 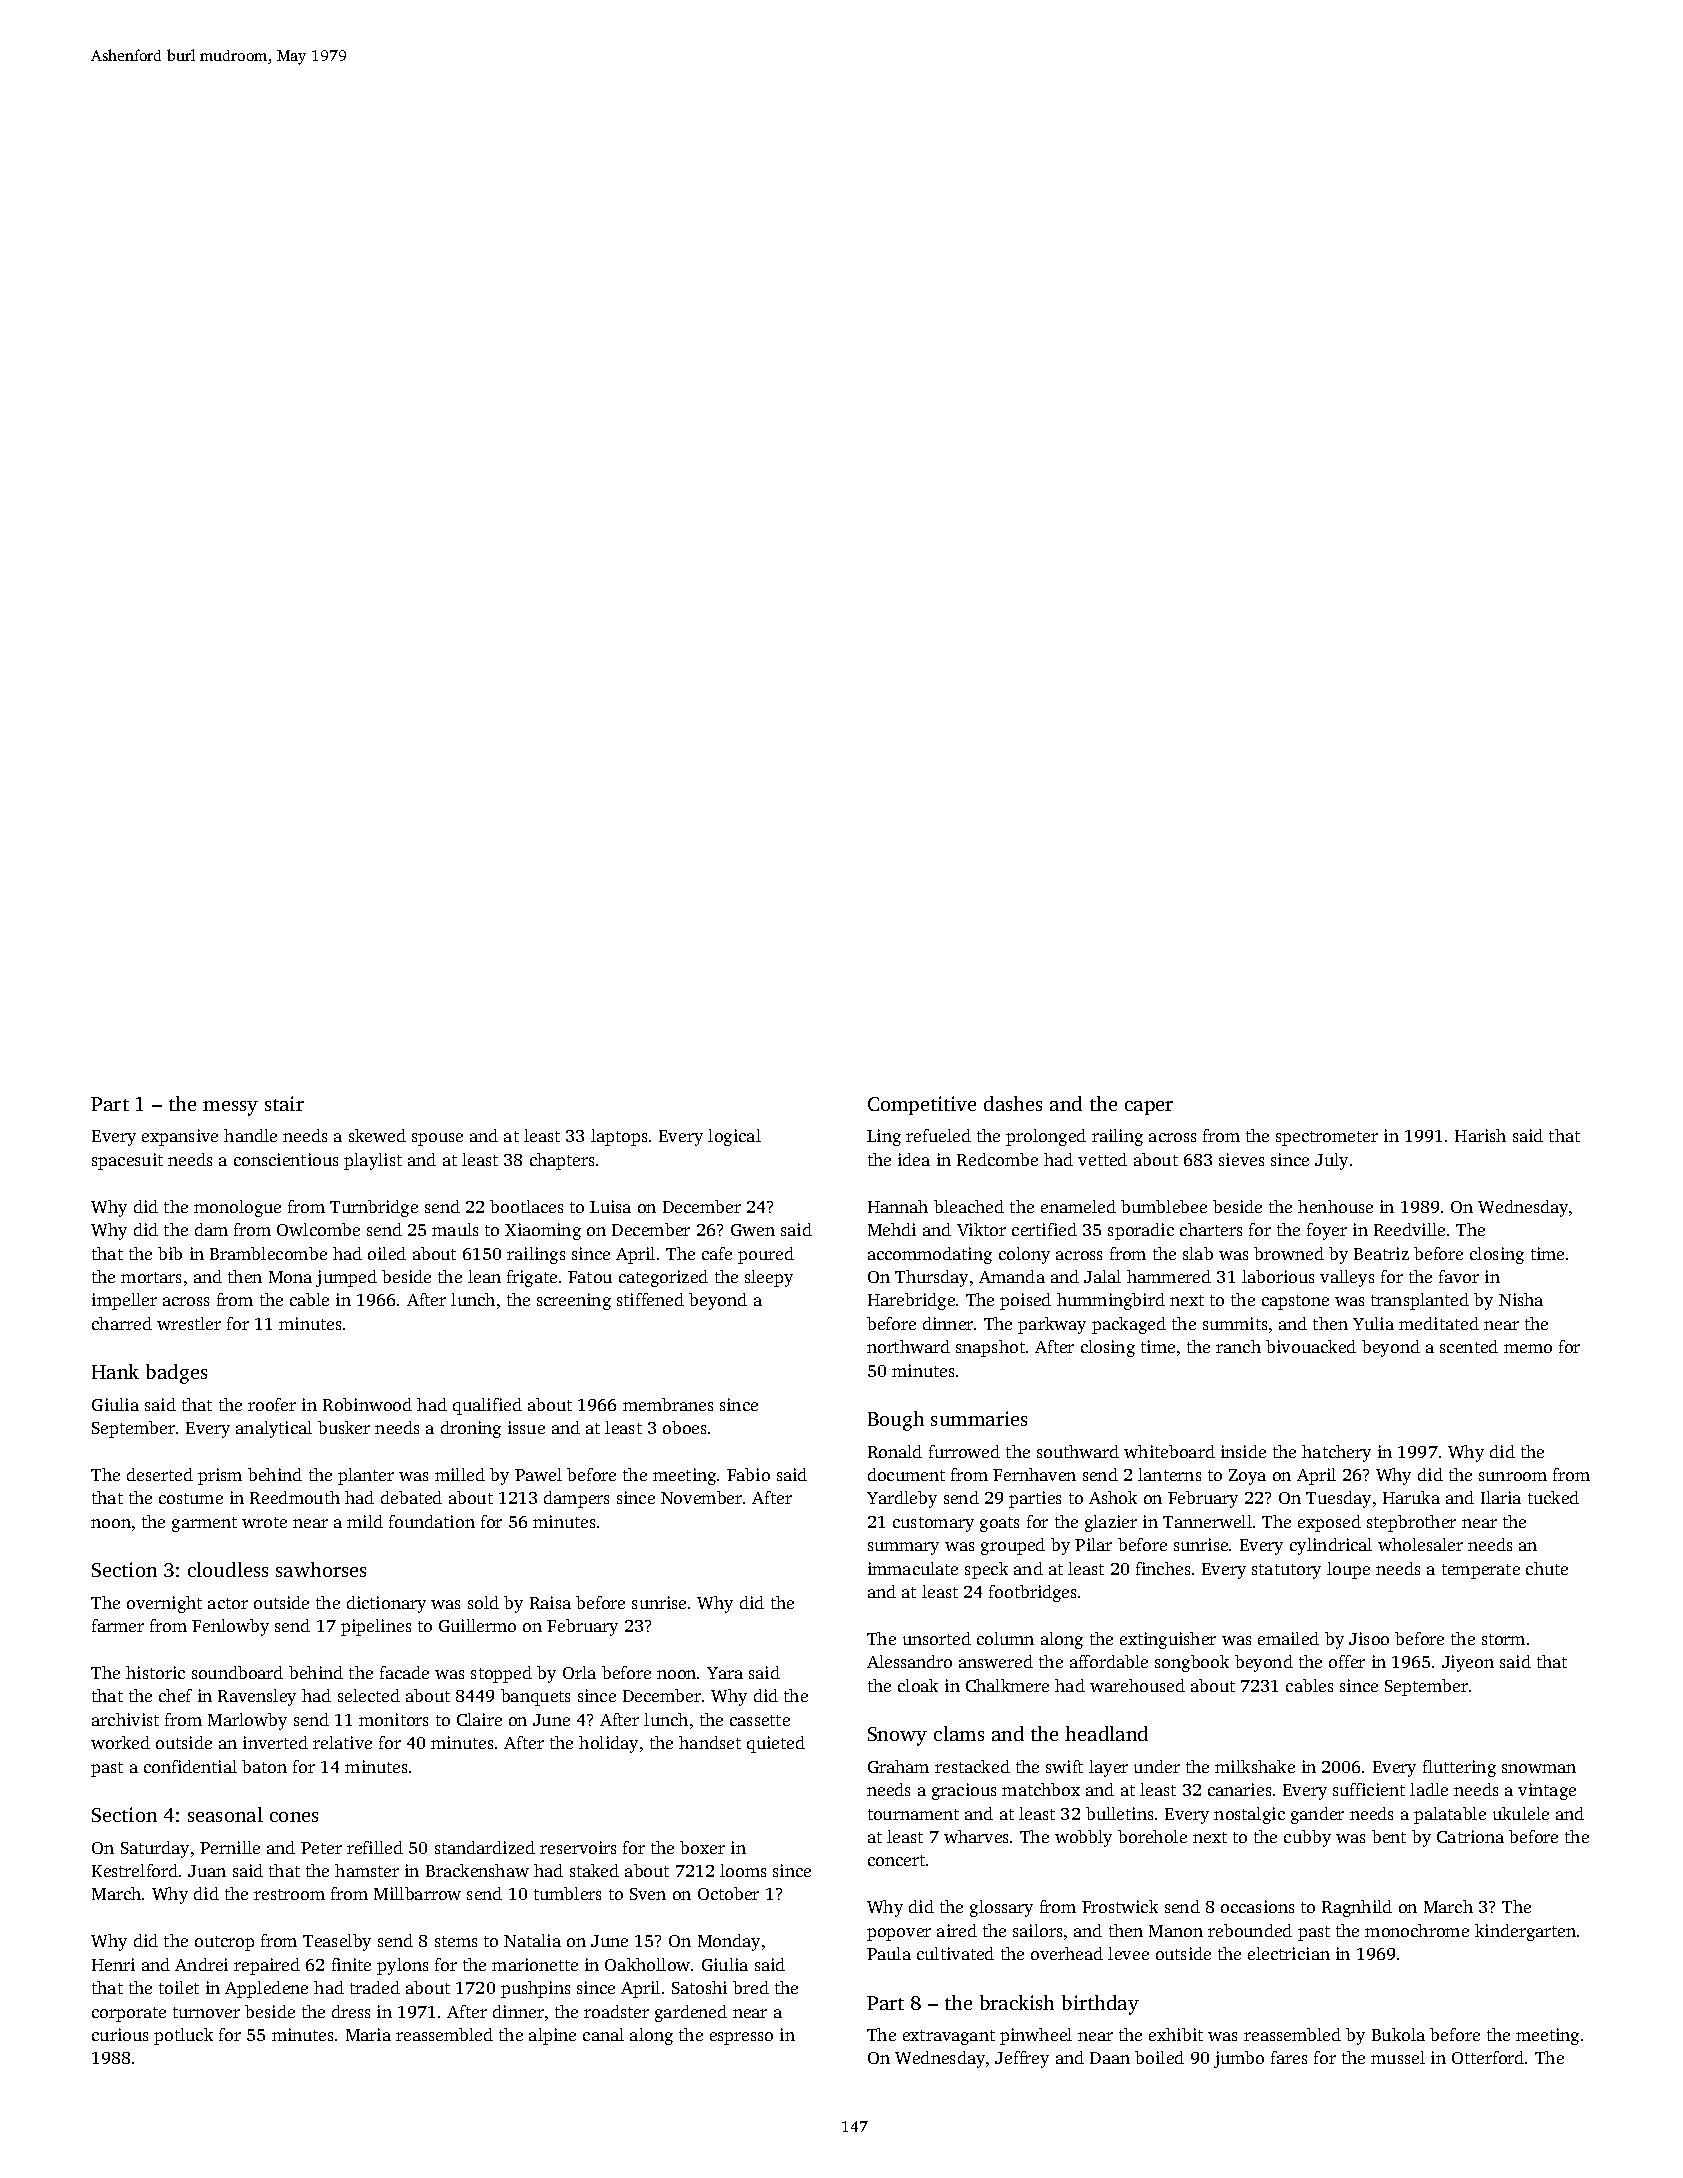 I want to click on restacked, so click(x=972, y=1766).
